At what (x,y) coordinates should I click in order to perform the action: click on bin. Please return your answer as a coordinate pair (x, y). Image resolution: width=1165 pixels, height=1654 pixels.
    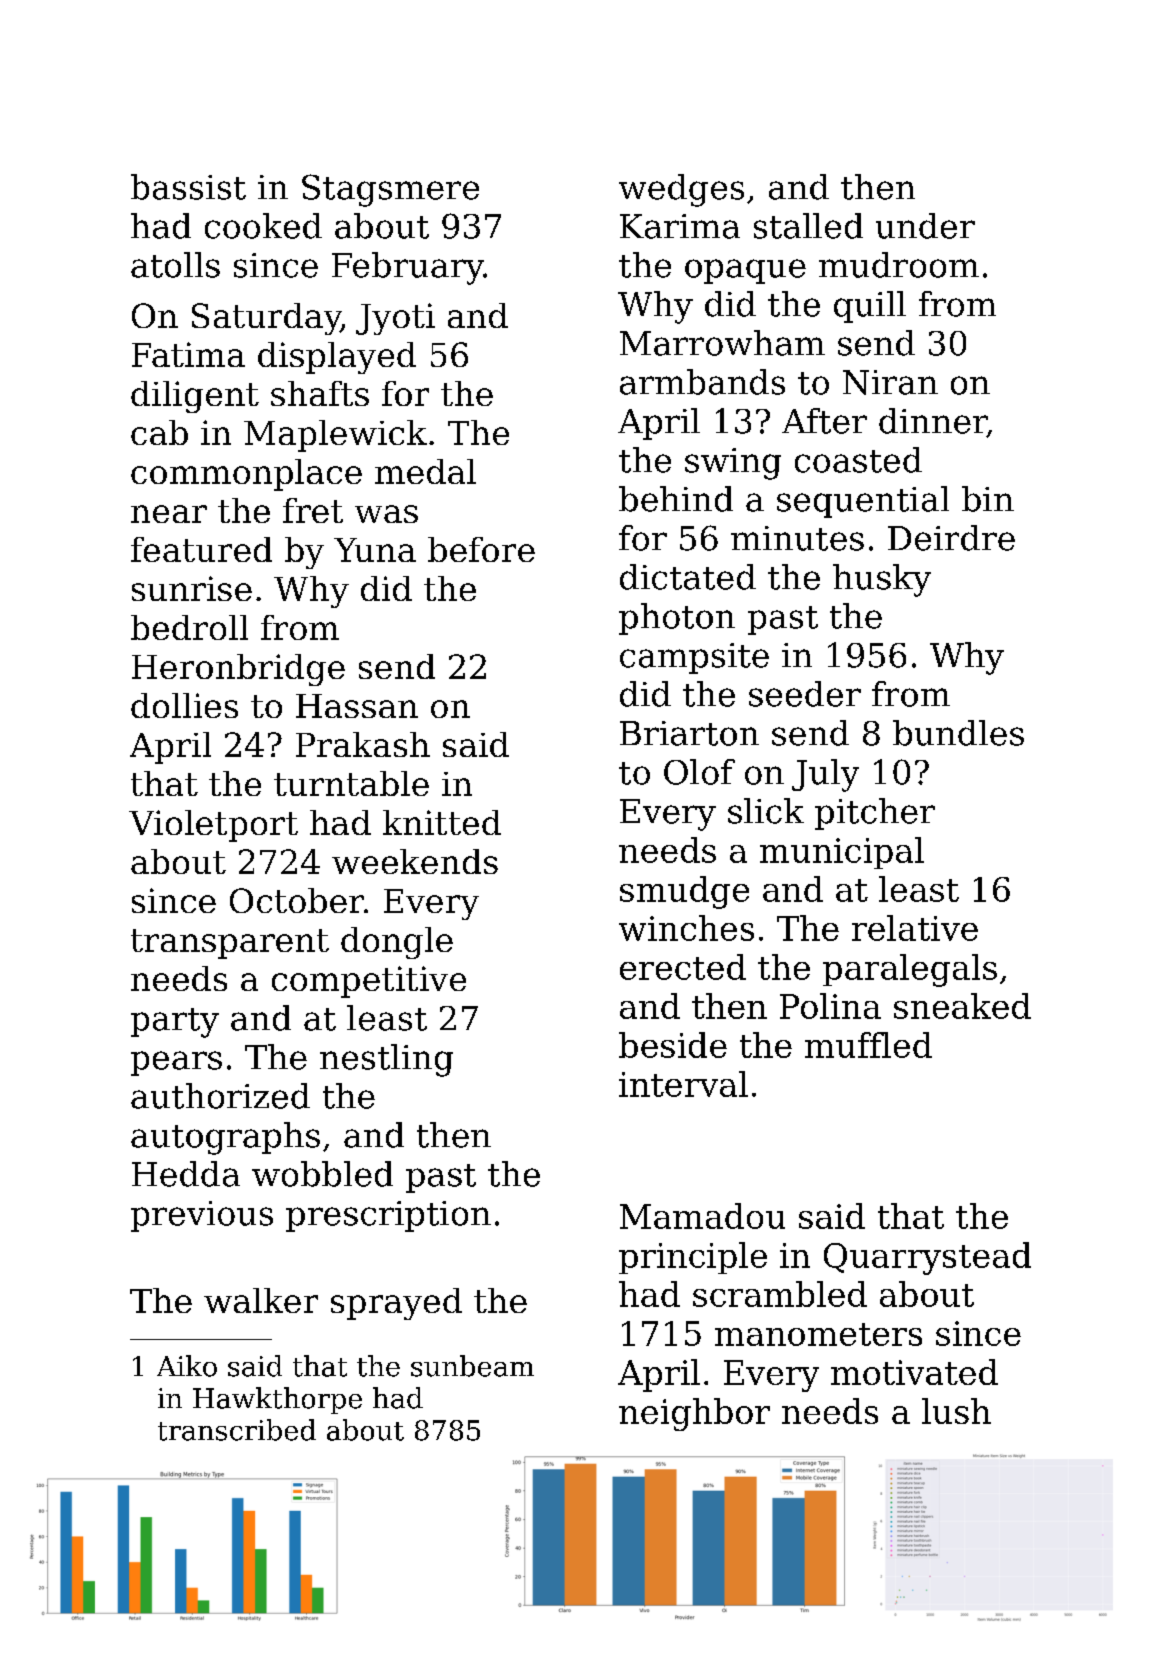
    Looking at the image, I should click on (988, 499).
